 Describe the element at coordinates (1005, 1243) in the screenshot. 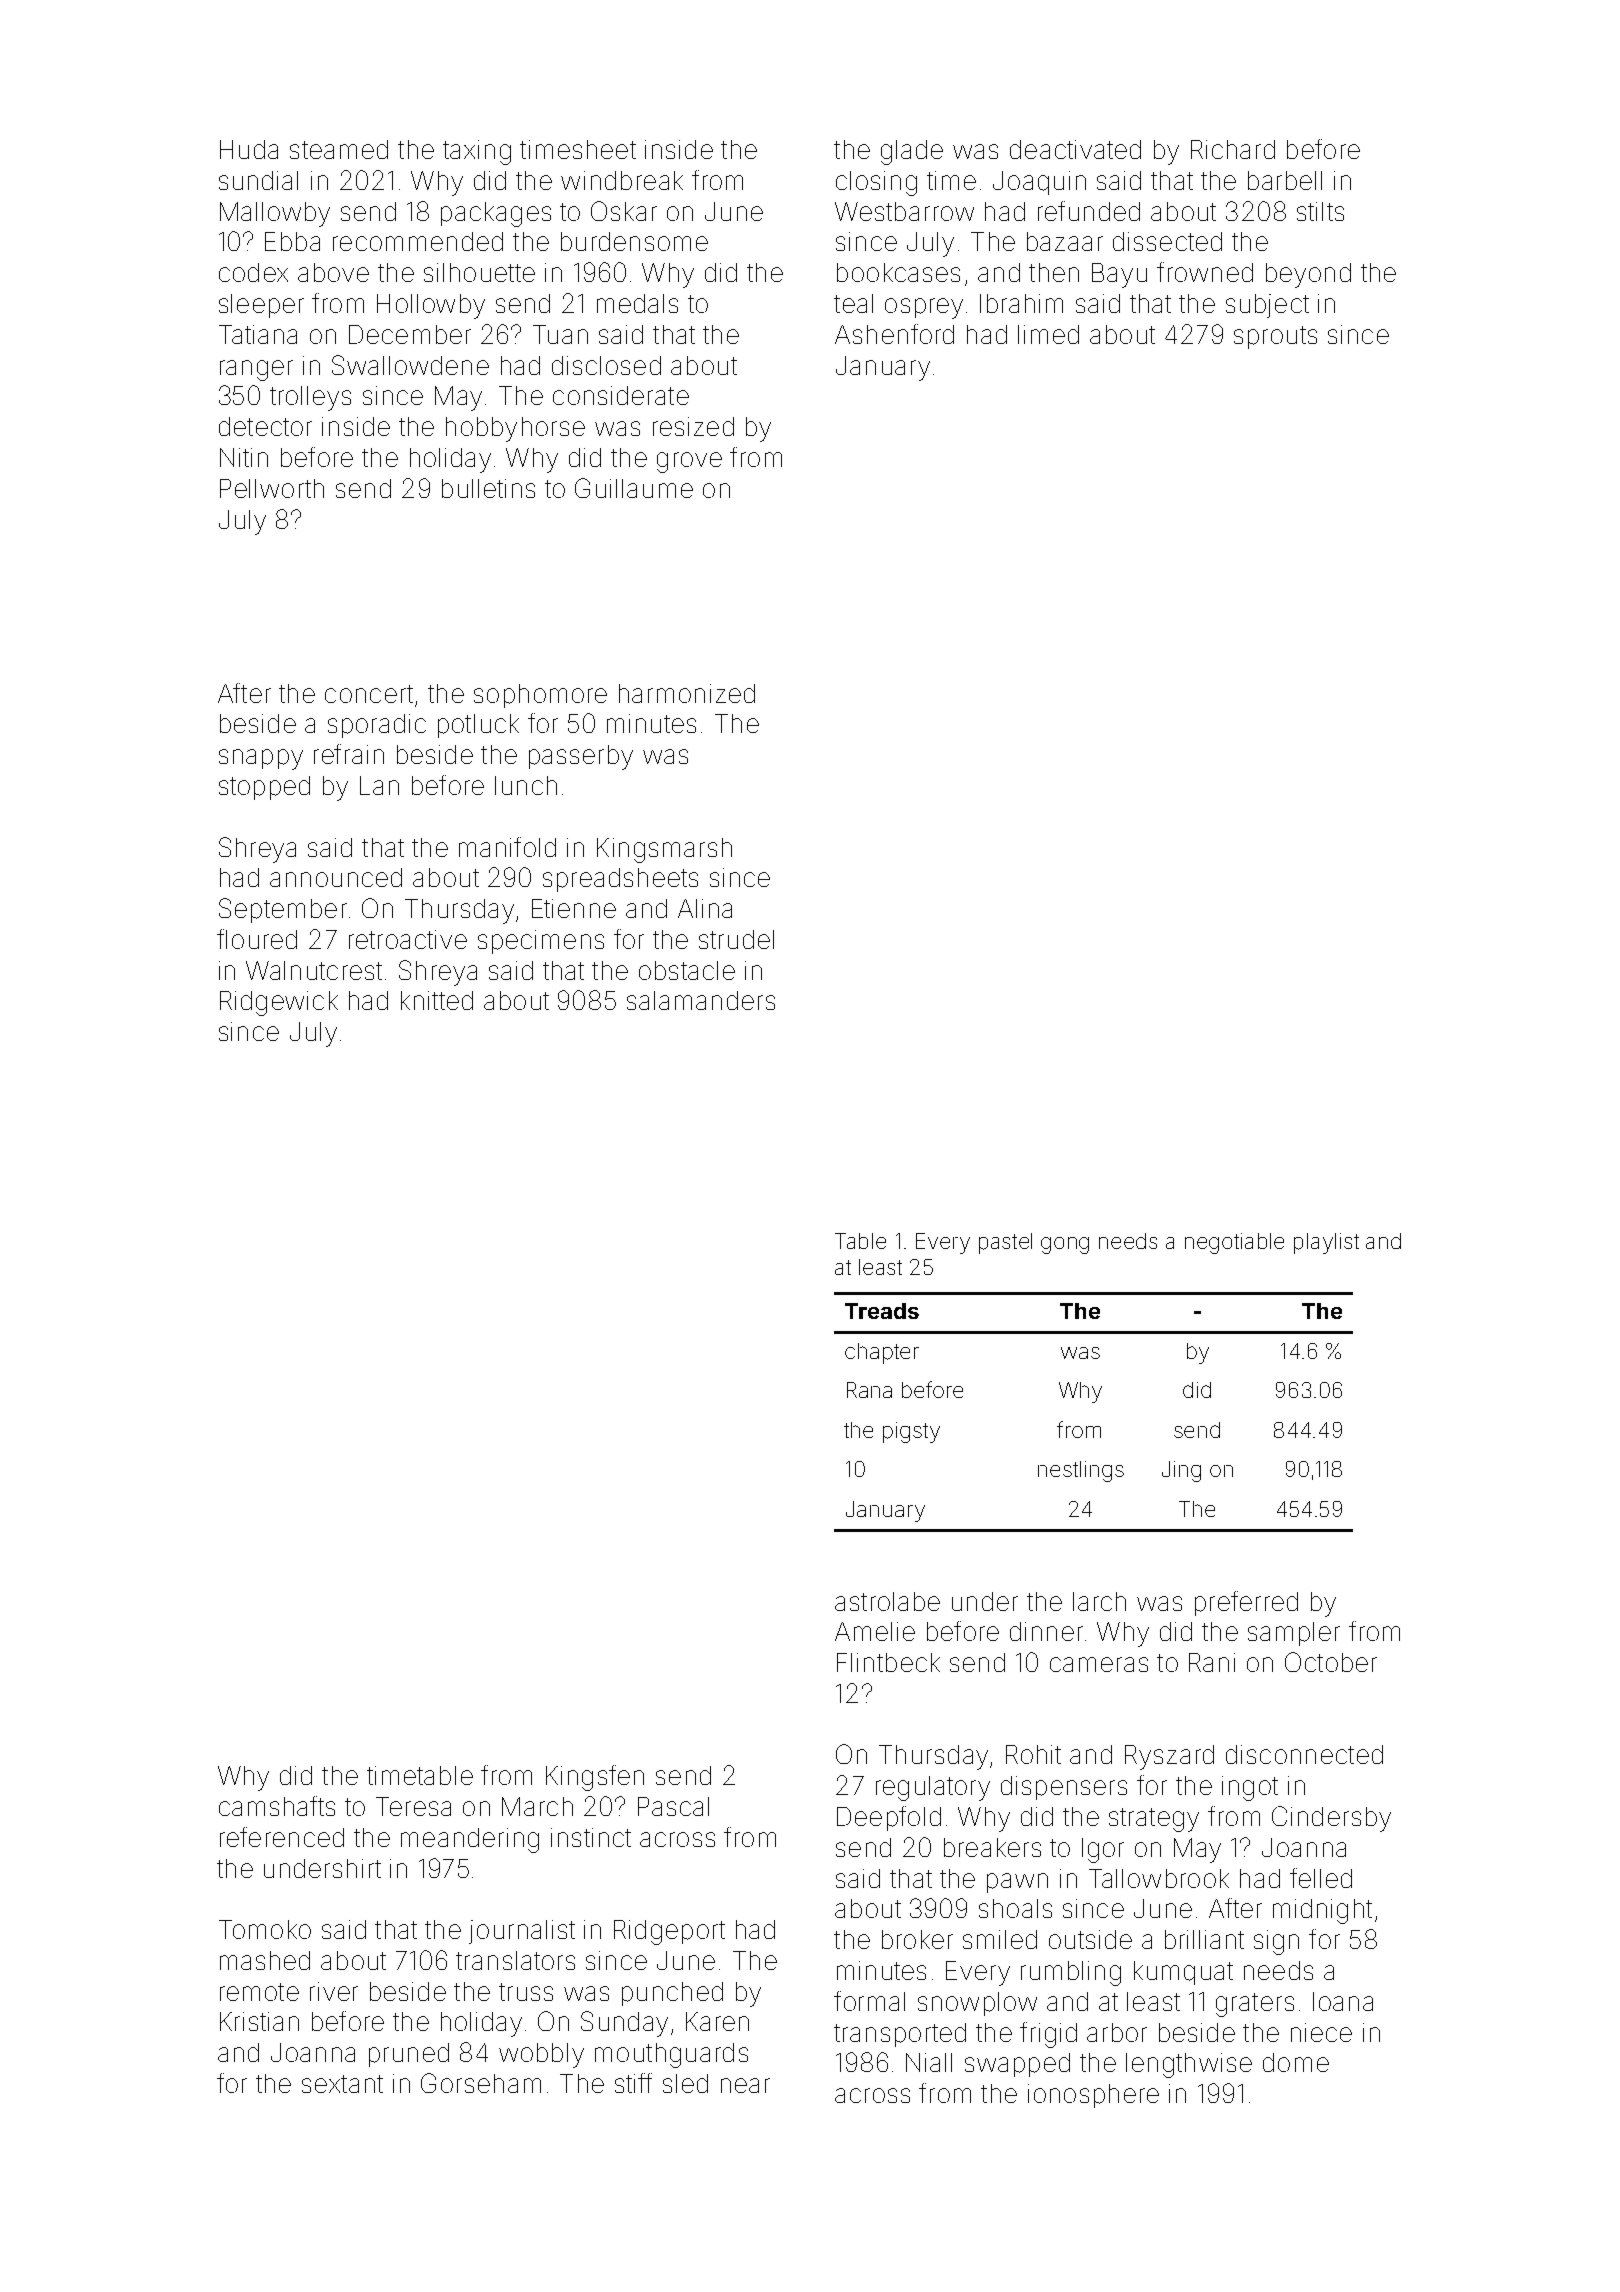

I see `pastel` at that location.
